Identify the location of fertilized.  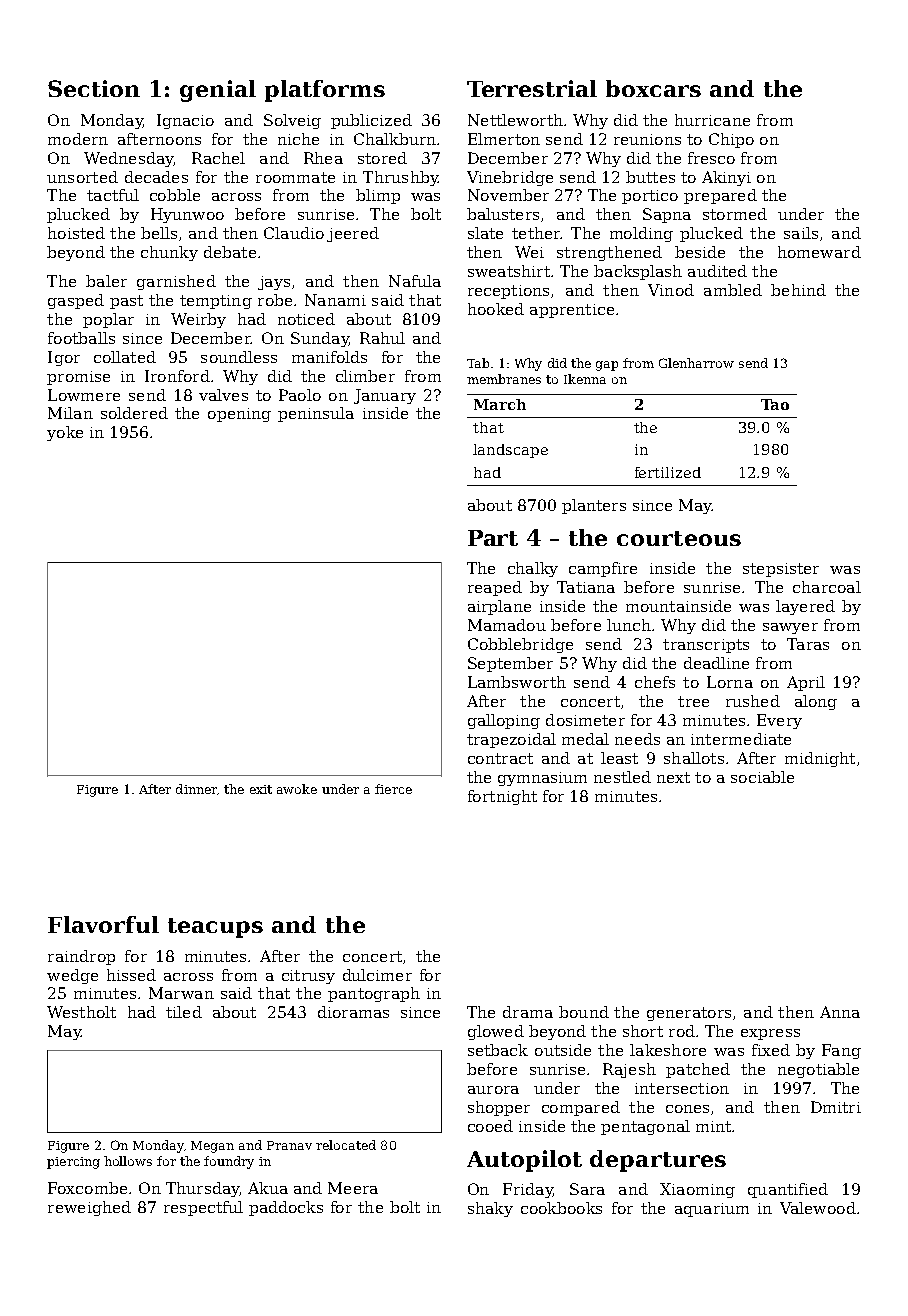
(668, 472).
